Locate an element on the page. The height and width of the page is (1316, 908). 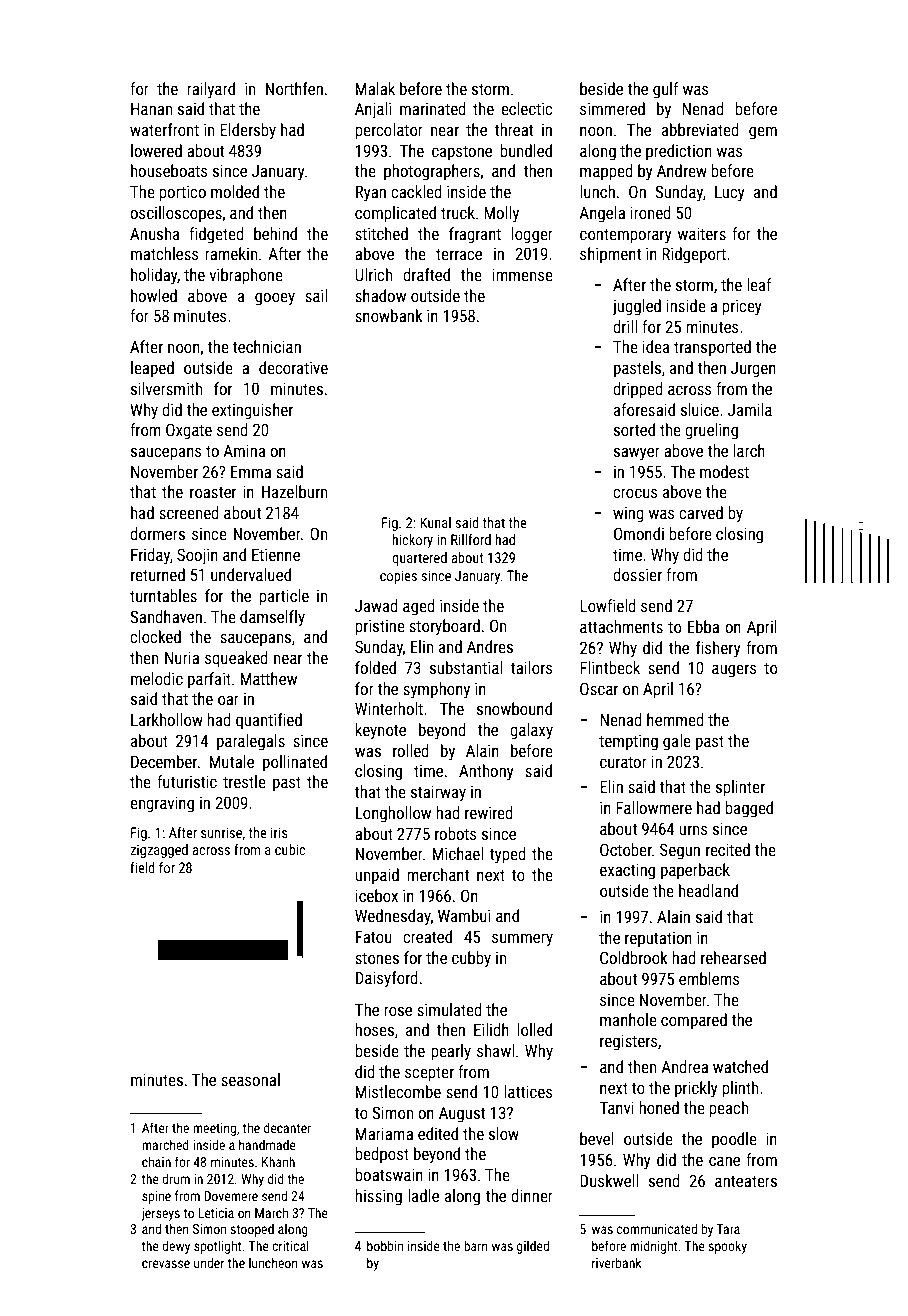
crevasse is located at coordinates (166, 1264).
